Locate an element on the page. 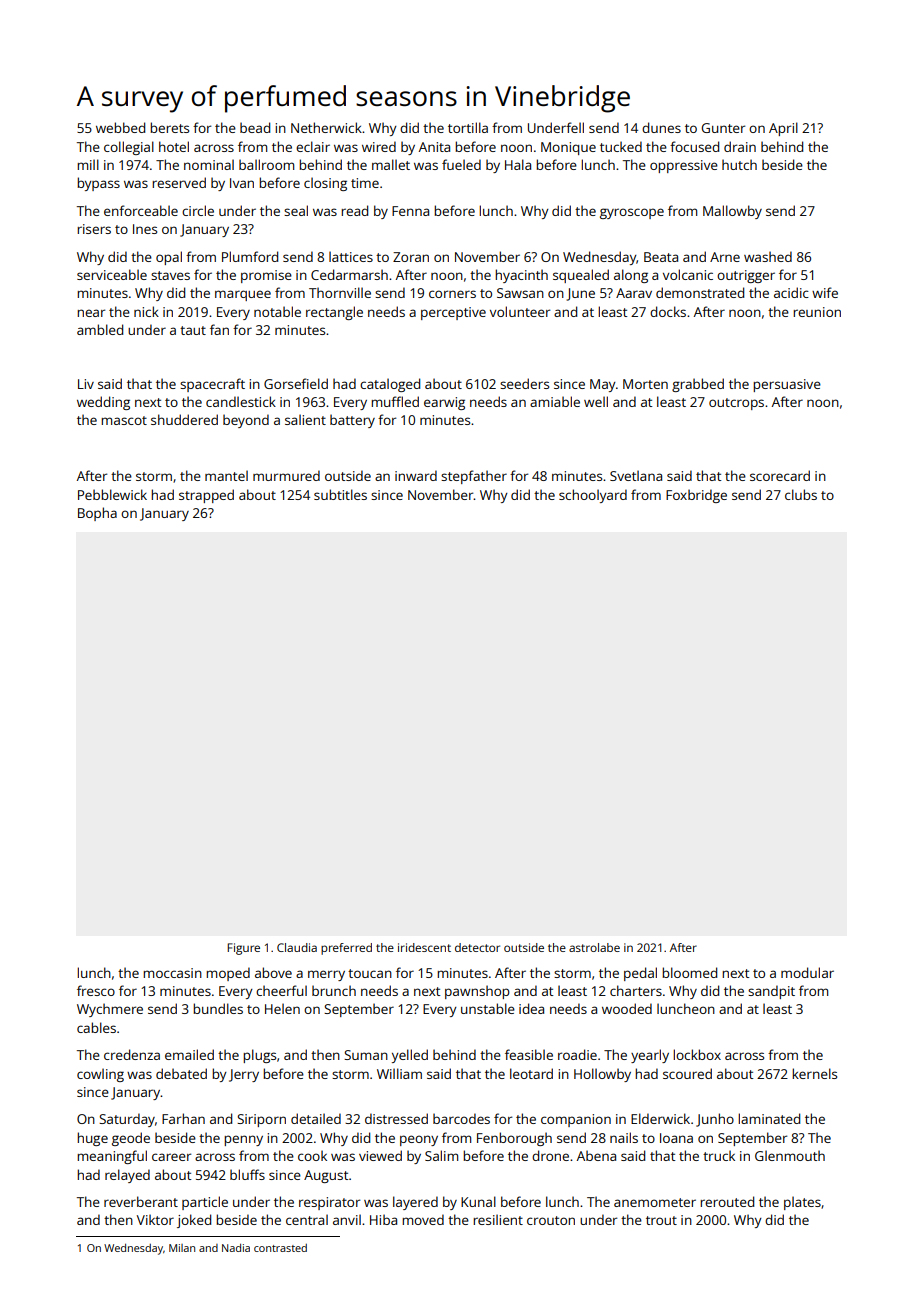 This document has height=1308, width=924. webbed is located at coordinates (120, 127).
